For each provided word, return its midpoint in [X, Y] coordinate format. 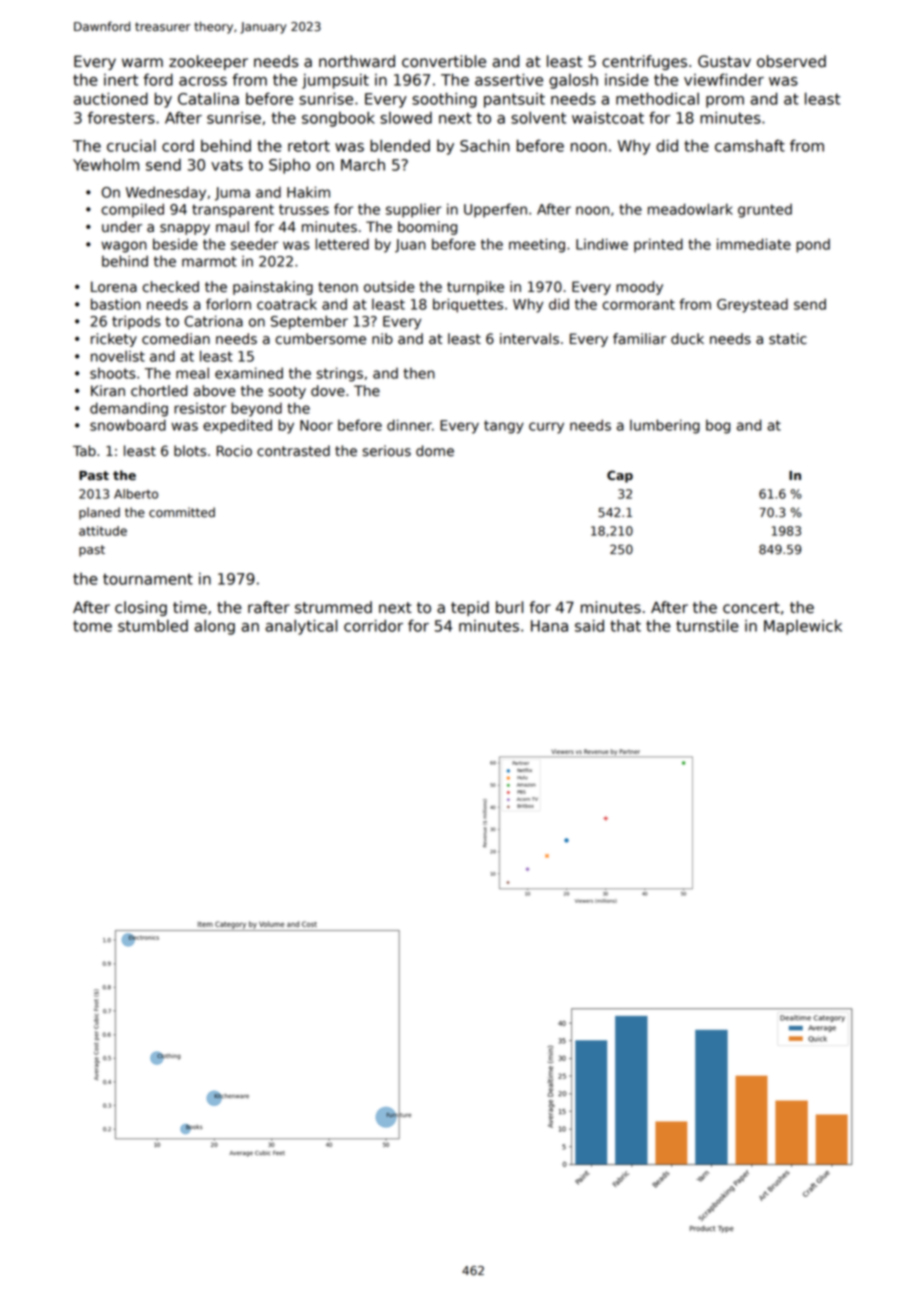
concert [751, 608]
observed [791, 61]
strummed [333, 607]
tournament [148, 579]
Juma [232, 194]
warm [142, 63]
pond [813, 246]
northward [357, 61]
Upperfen [495, 210]
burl [509, 607]
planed [99, 513]
